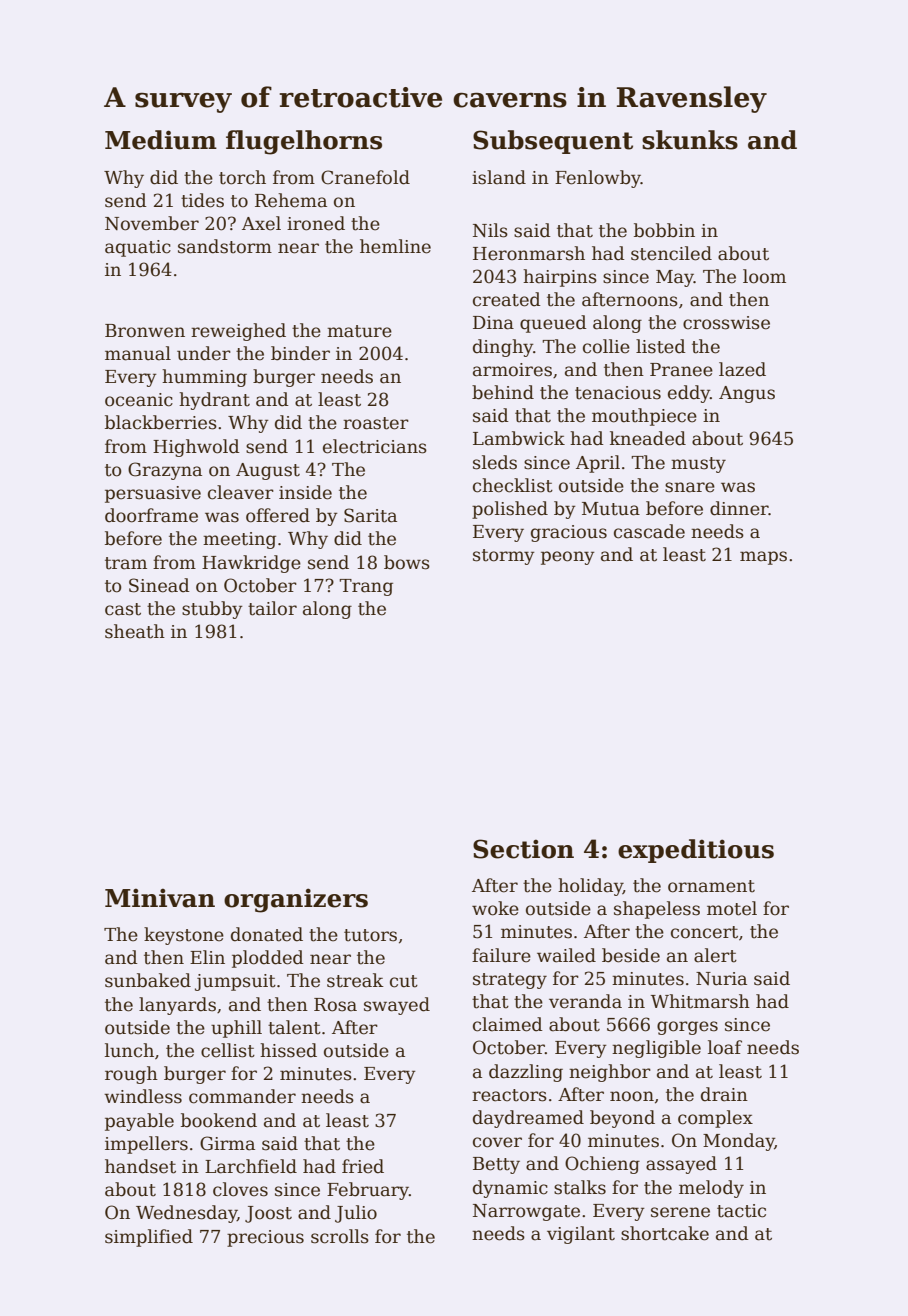  What do you see at coordinates (160, 898) in the page?
I see `Minivan` at bounding box center [160, 898].
